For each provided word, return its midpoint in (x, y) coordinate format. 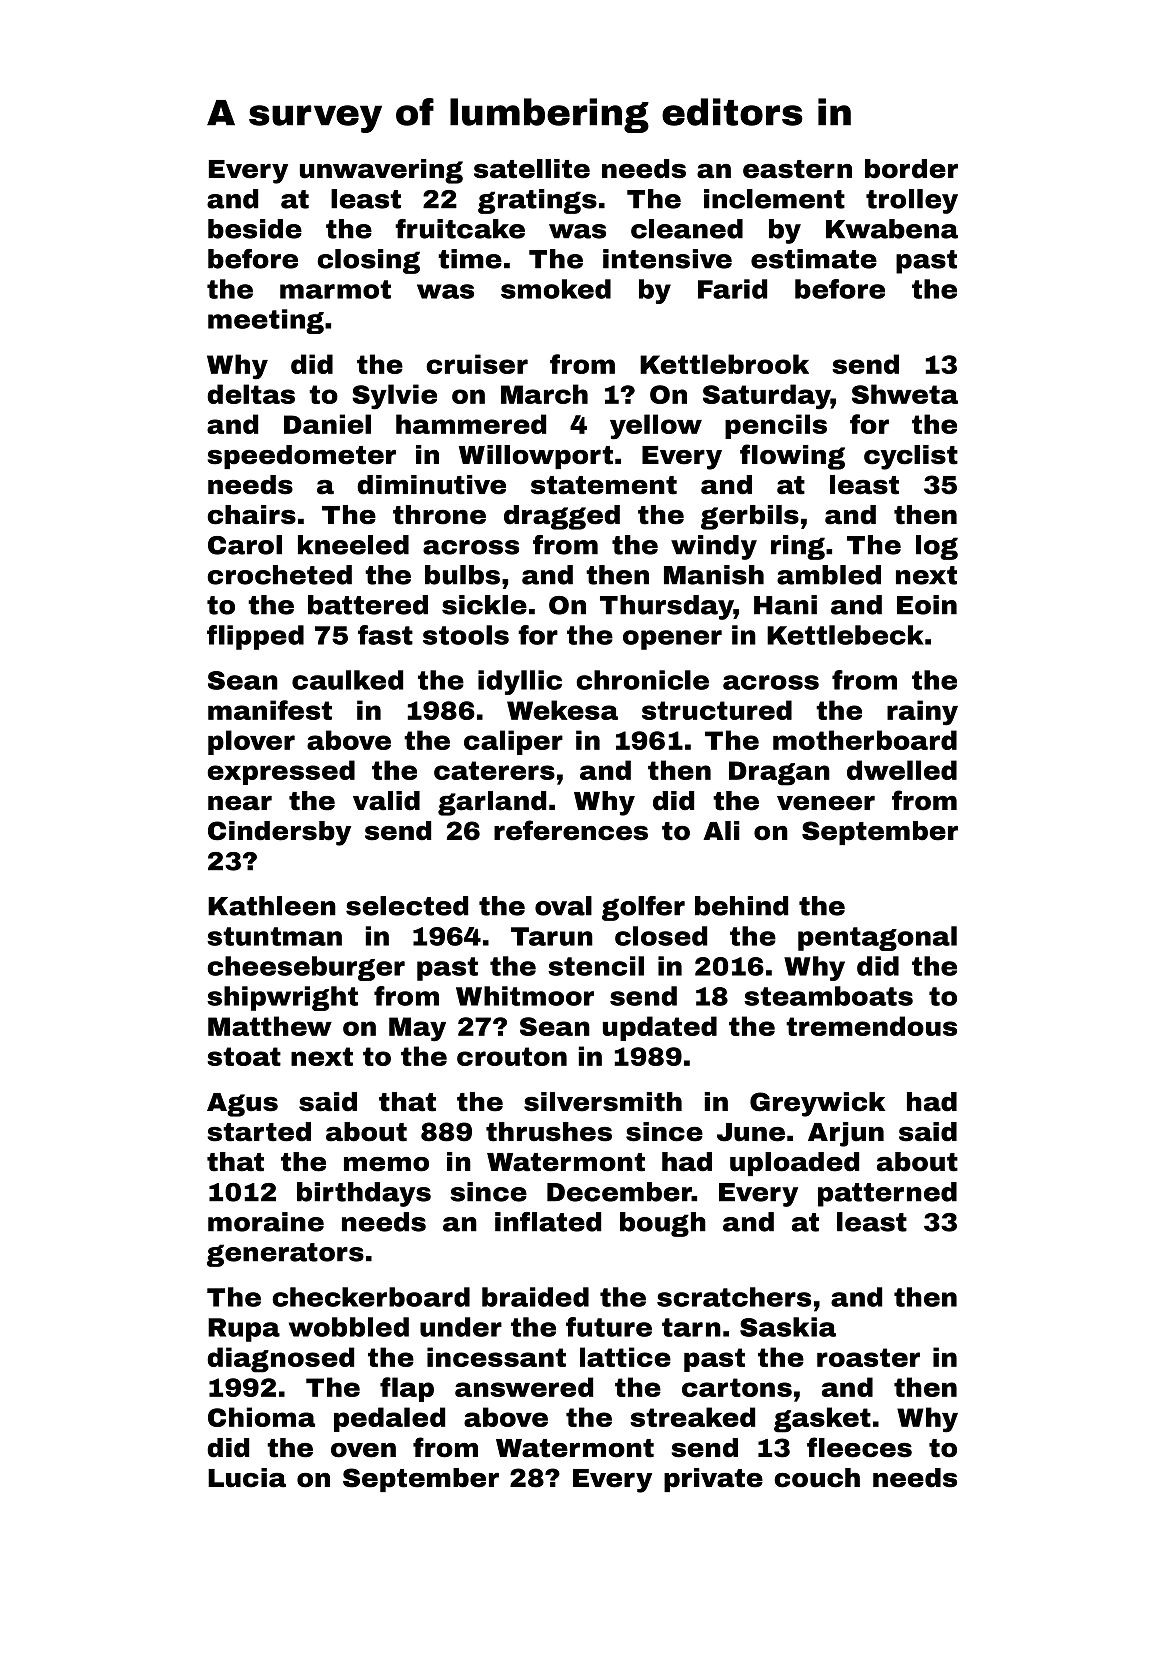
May (417, 1029)
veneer (826, 803)
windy (714, 547)
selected (407, 906)
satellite (532, 169)
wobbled (349, 1327)
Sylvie (394, 397)
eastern (797, 169)
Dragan (779, 773)
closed (661, 936)
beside (255, 229)
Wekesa (562, 710)
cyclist (911, 457)
